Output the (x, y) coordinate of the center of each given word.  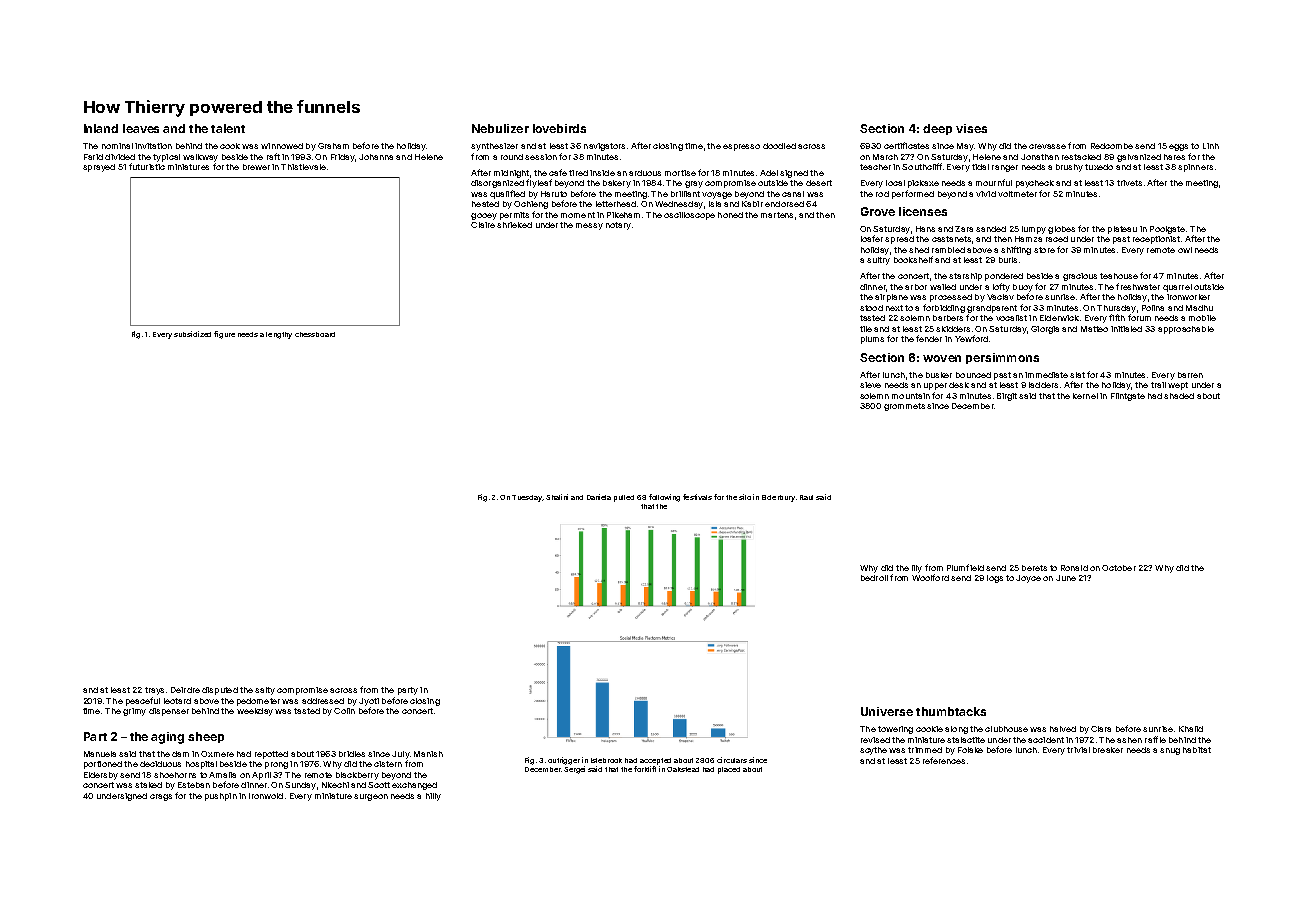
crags (161, 797)
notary (618, 226)
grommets (904, 407)
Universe (887, 711)
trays (154, 691)
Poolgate (1167, 230)
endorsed (784, 204)
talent (228, 128)
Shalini (557, 497)
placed (729, 770)
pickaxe (923, 184)
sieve (870, 385)
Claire (483, 225)
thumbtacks (951, 711)
